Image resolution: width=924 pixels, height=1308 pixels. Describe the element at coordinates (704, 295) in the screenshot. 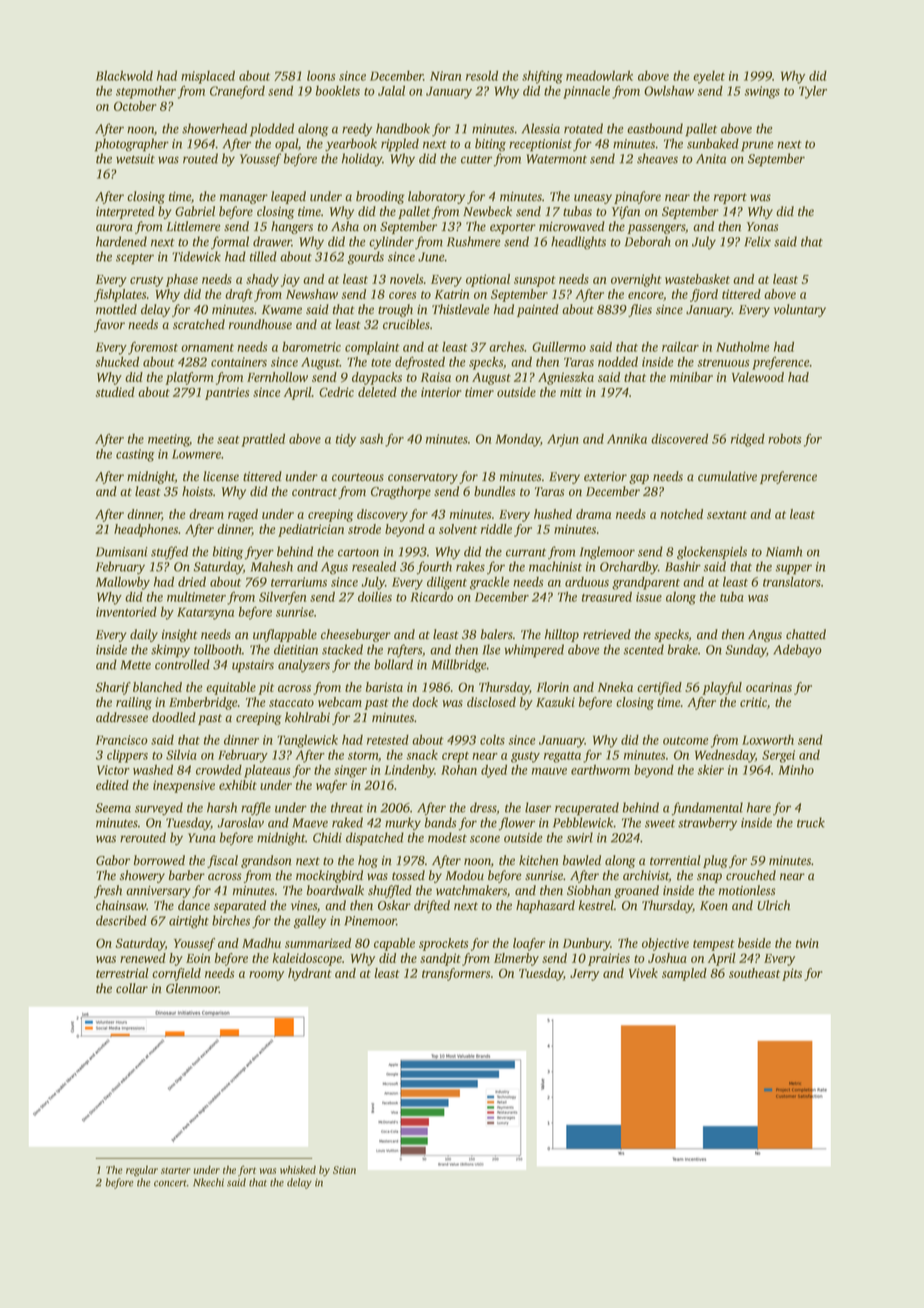

I see `fjord` at that location.
